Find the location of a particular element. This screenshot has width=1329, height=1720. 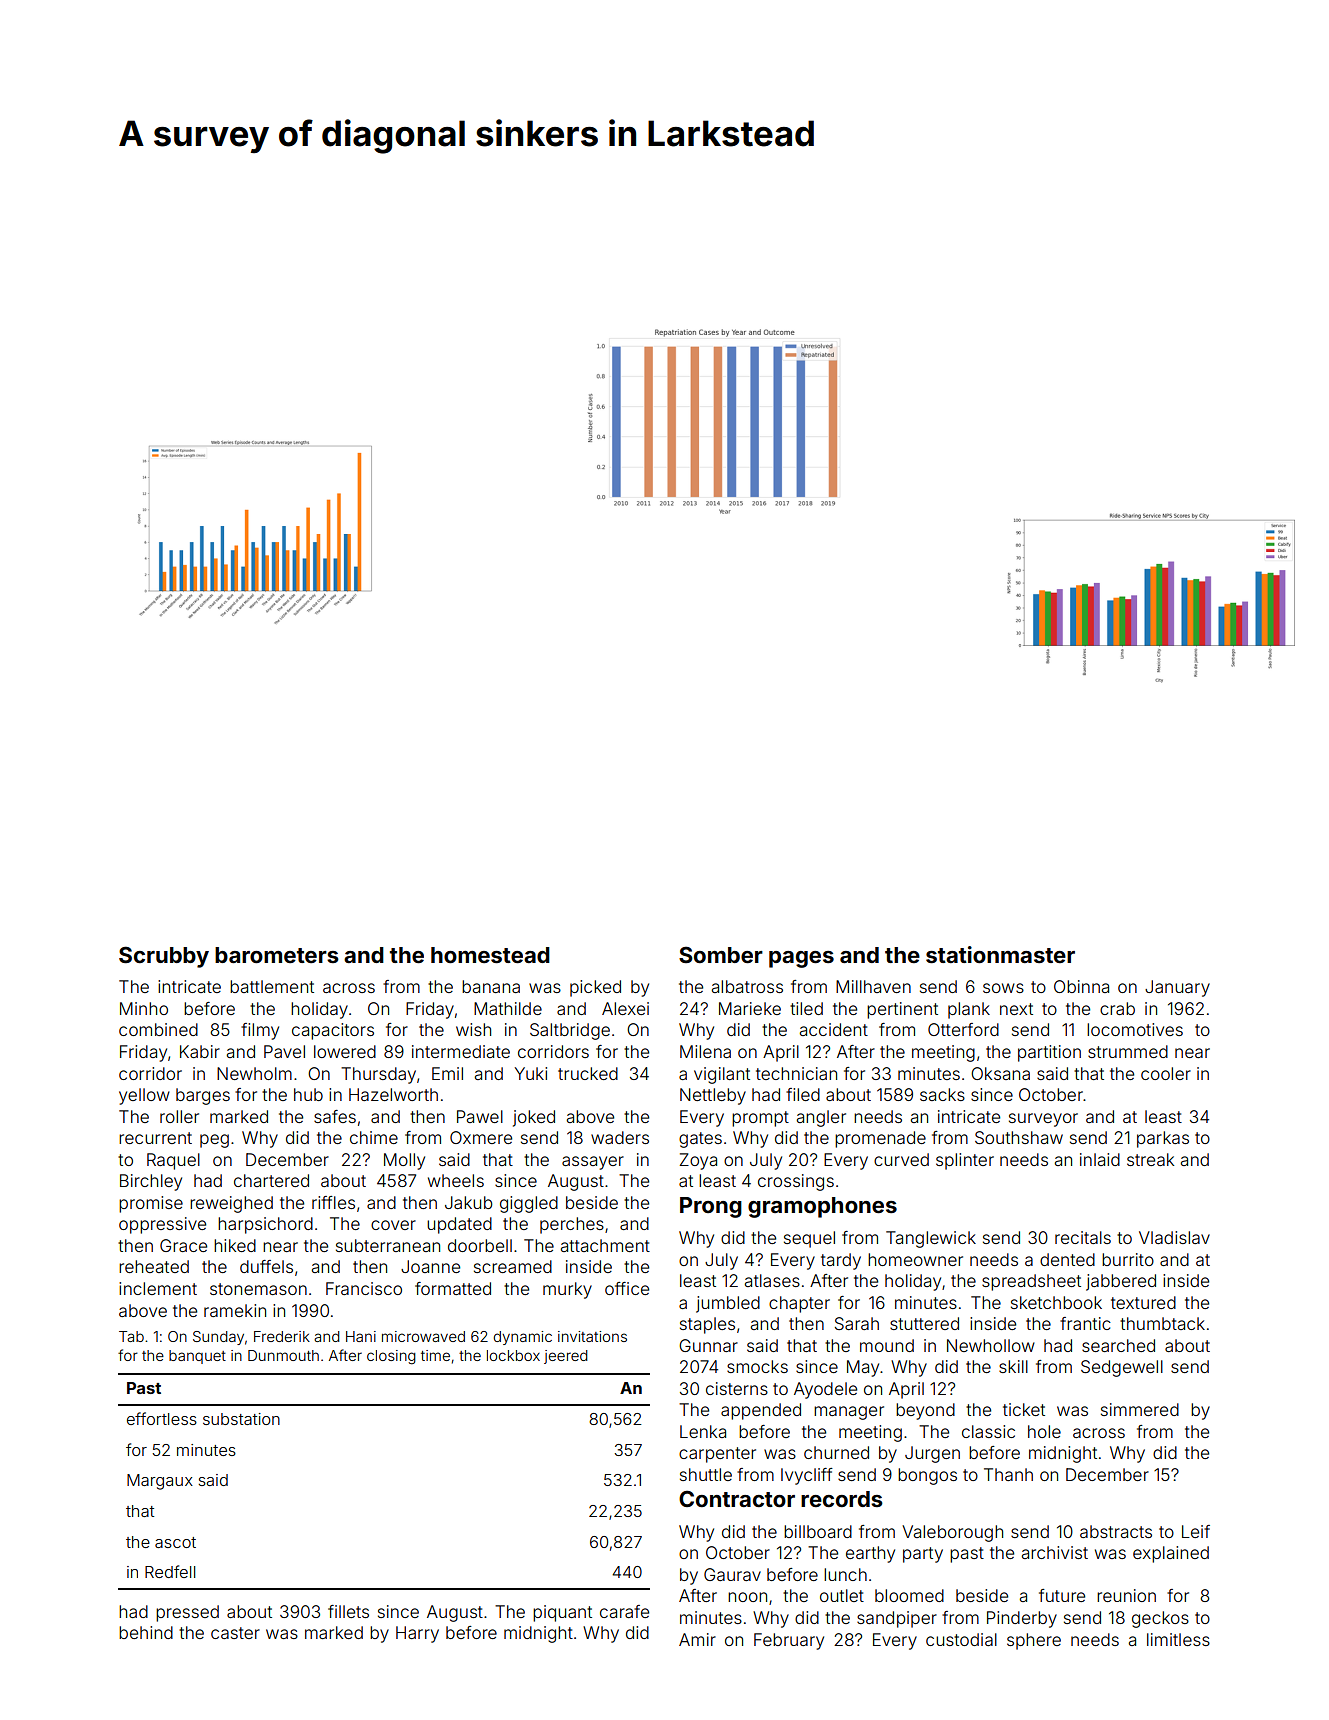

strummed is located at coordinates (1128, 1051).
